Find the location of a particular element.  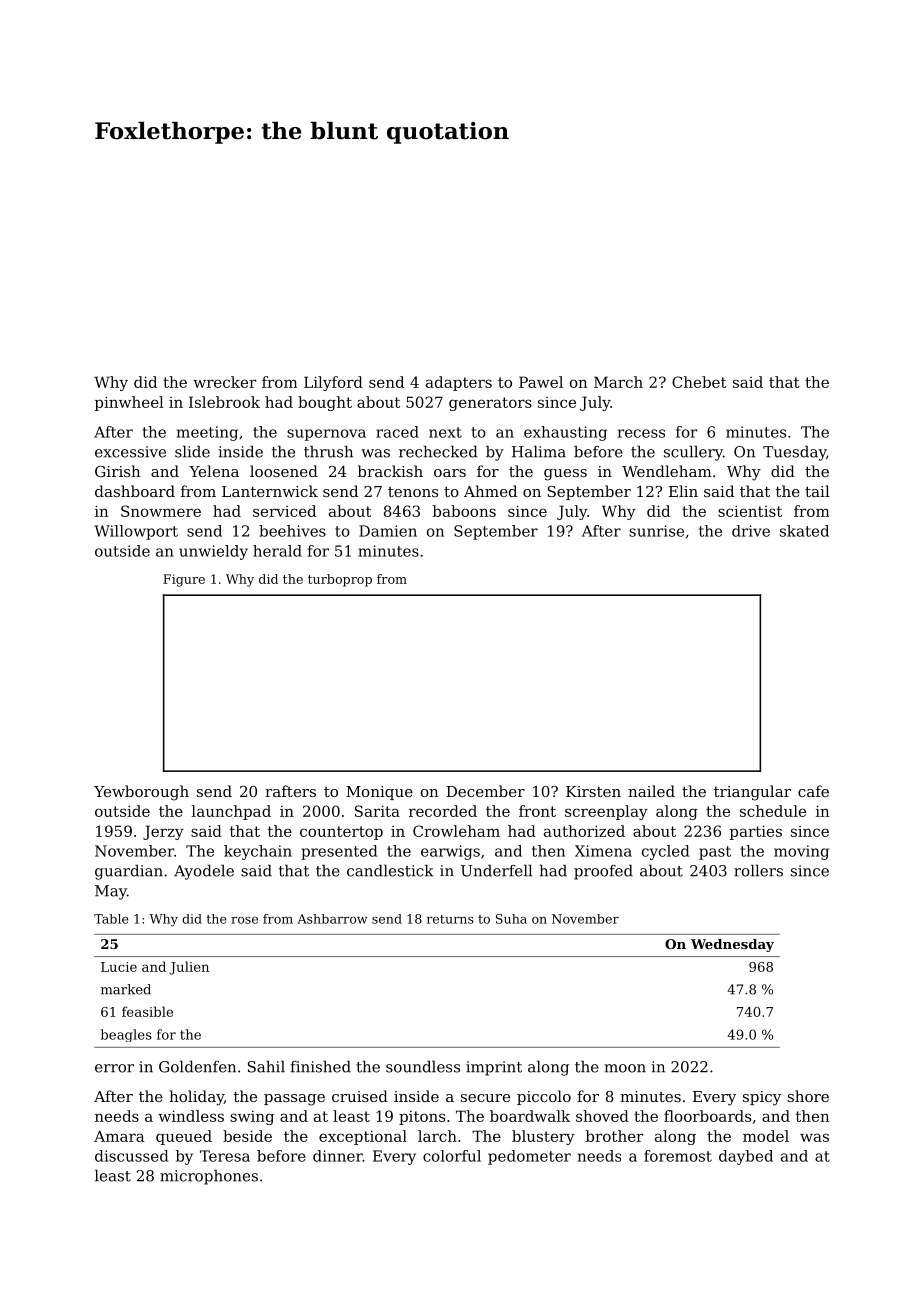

Figure is located at coordinates (184, 580).
